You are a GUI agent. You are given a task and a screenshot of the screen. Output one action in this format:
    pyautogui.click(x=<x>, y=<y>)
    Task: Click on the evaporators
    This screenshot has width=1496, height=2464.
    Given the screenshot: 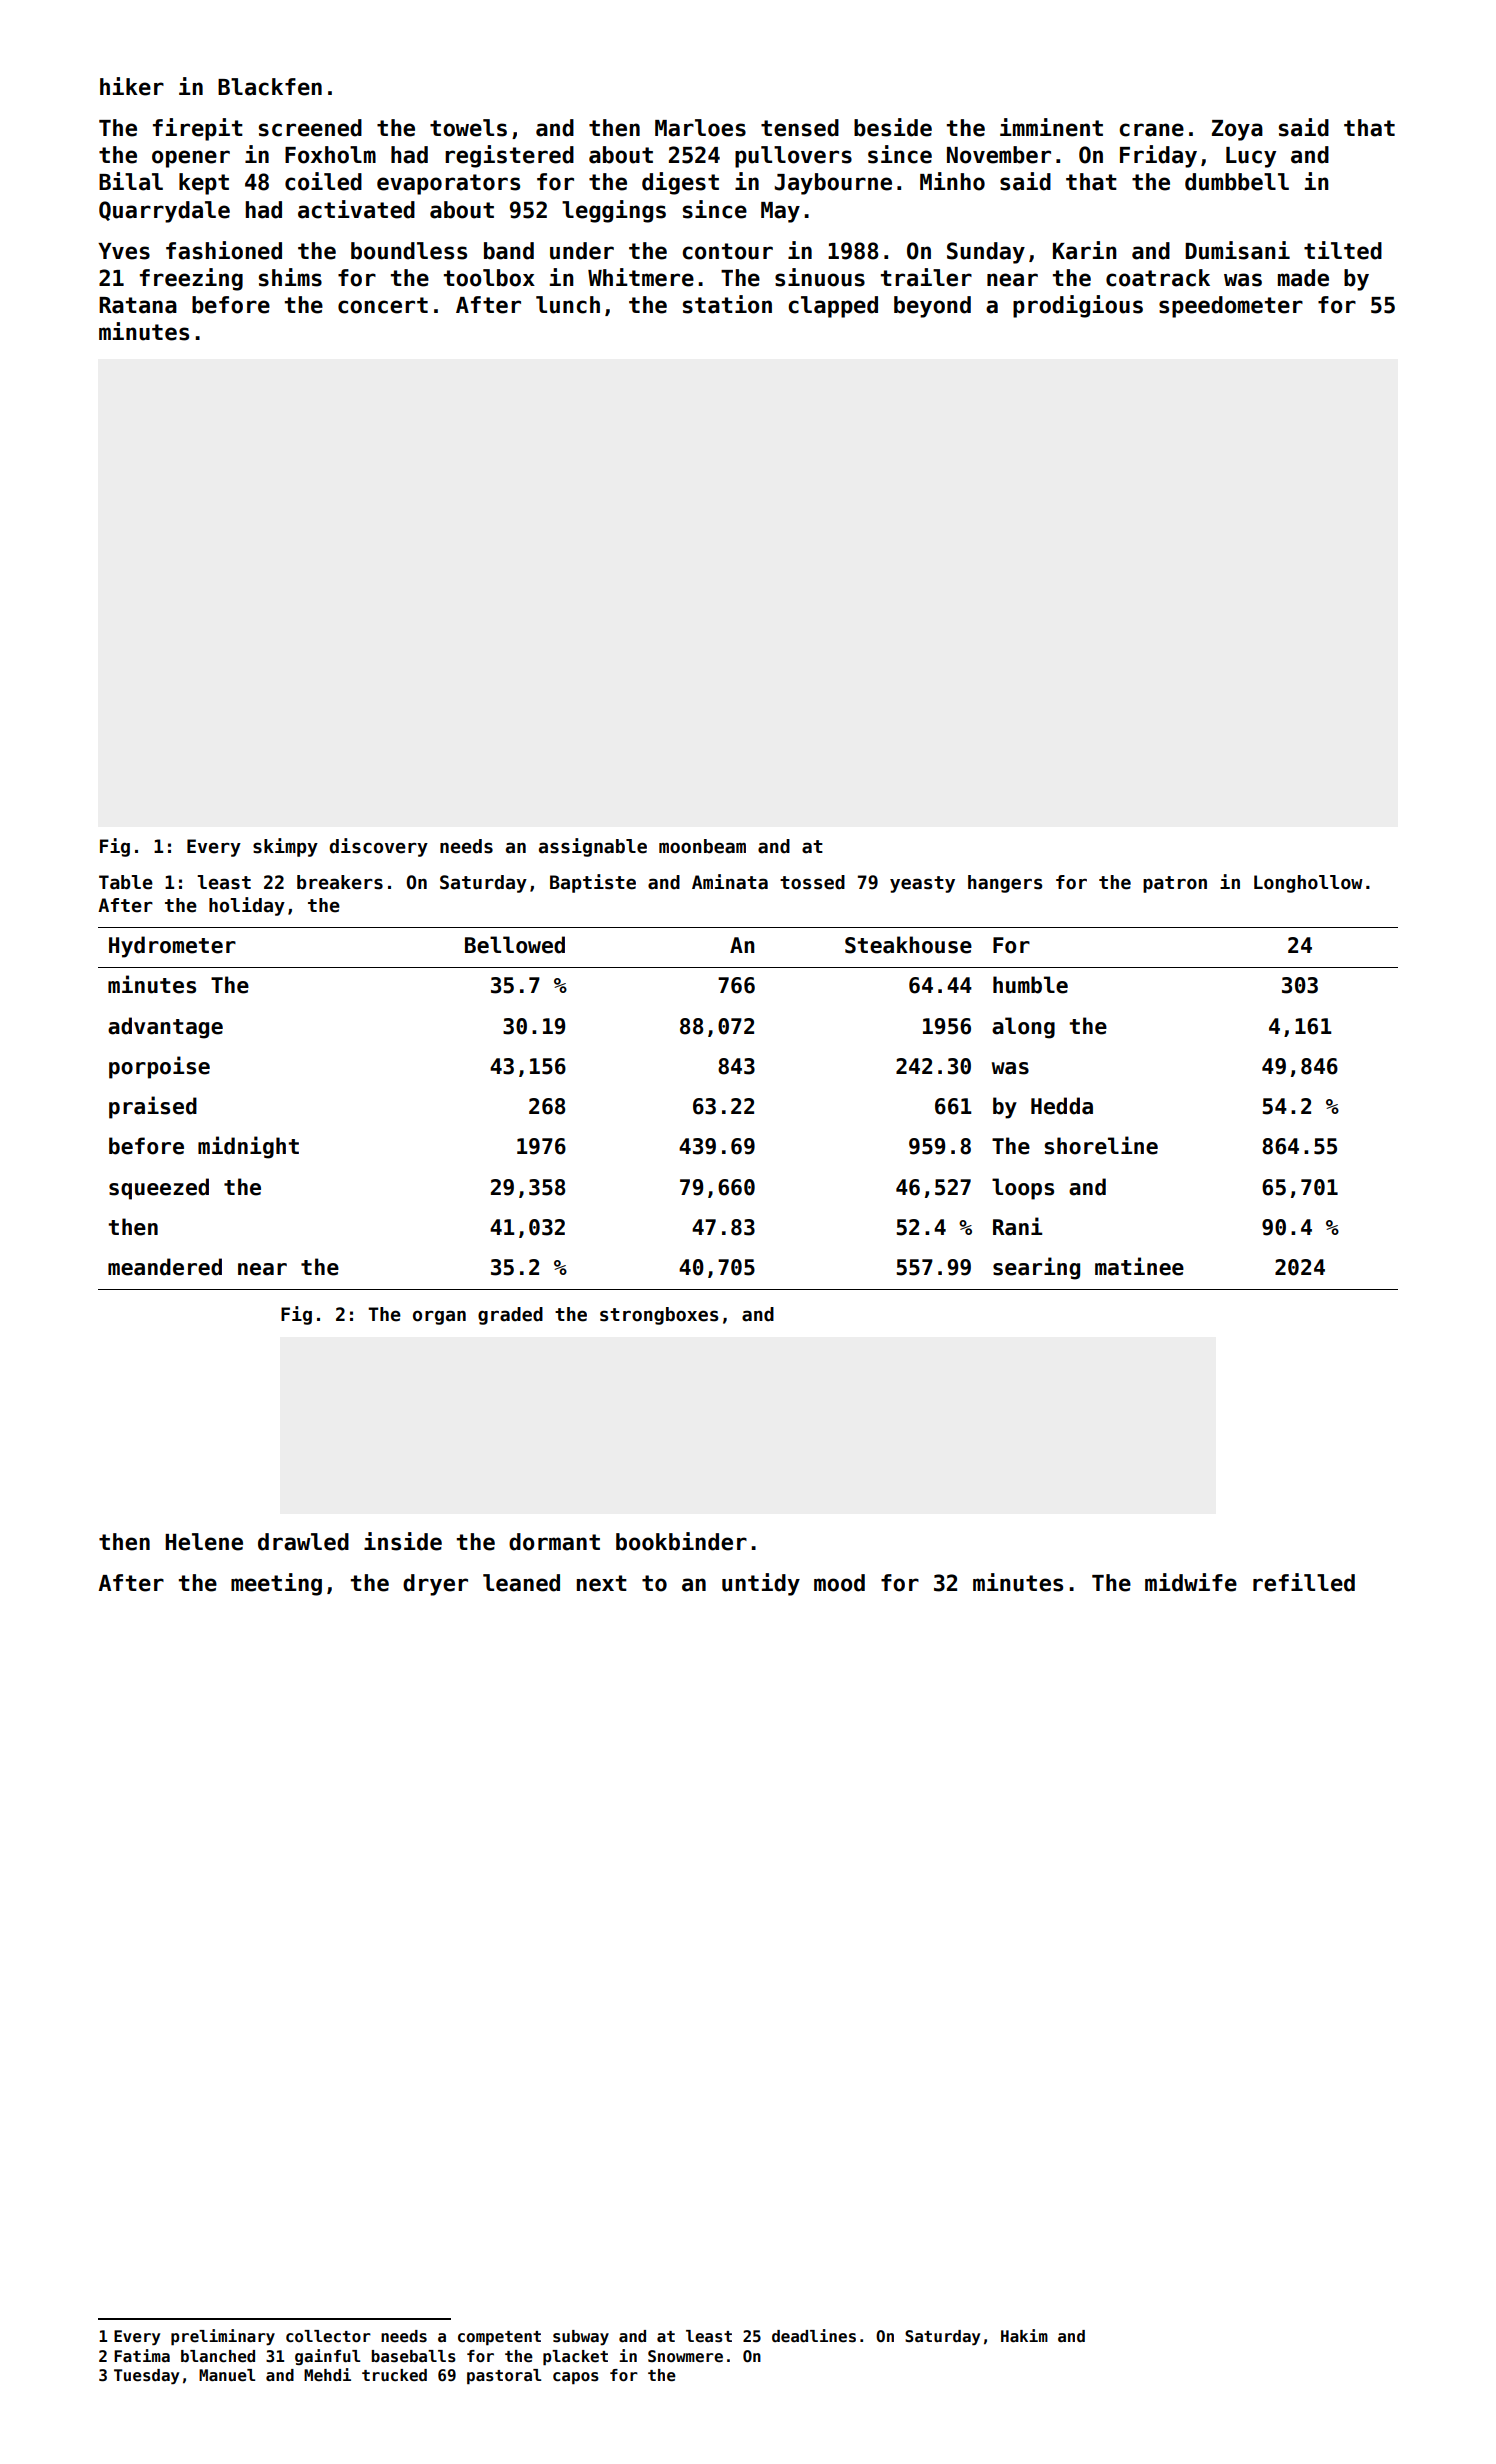 What is the action you would take?
    pyautogui.click(x=448, y=184)
